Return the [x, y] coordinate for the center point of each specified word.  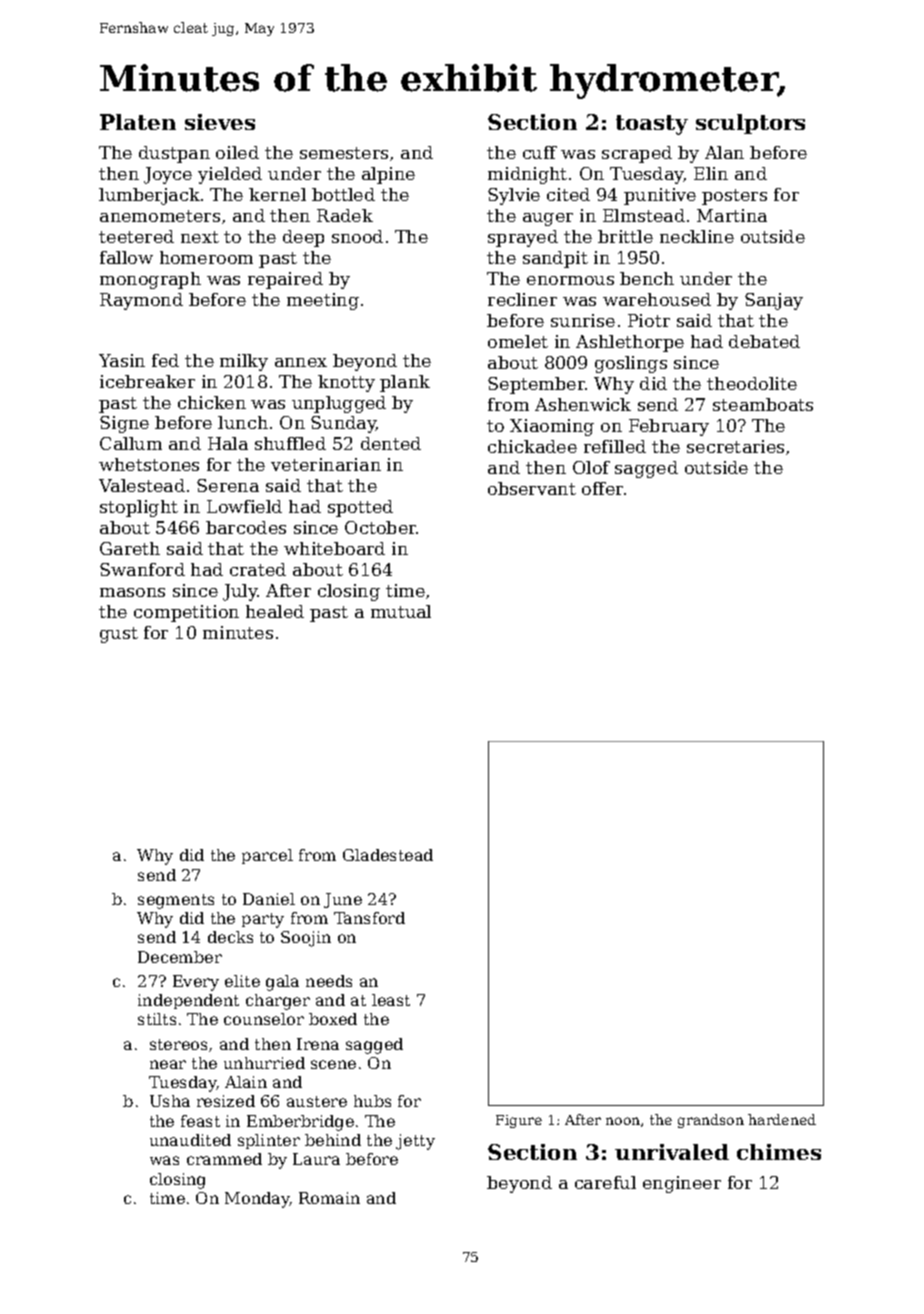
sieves [220, 122]
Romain [329, 1198]
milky [244, 362]
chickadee [532, 446]
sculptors [750, 124]
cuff [540, 152]
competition [186, 613]
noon [623, 1121]
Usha [170, 1101]
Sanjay [774, 301]
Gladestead [388, 855]
